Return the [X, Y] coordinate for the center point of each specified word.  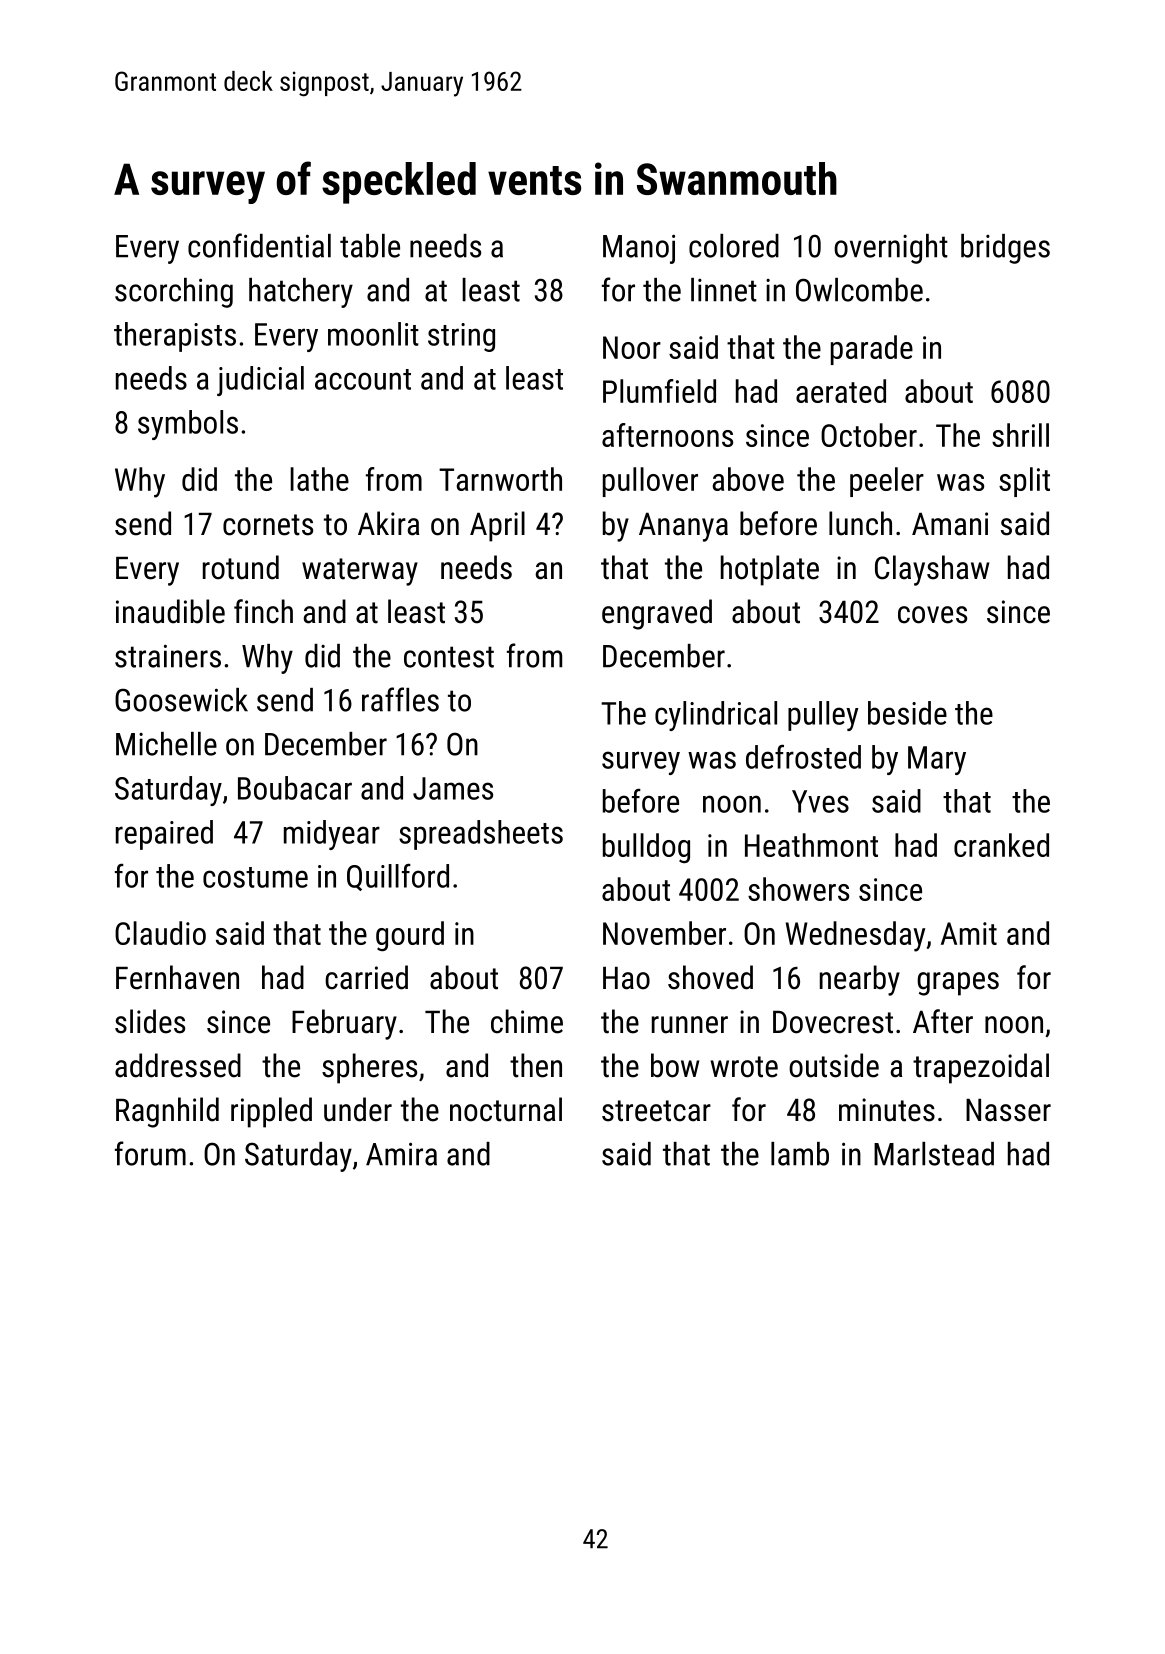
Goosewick [181, 700]
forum [150, 1153]
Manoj [639, 249]
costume [255, 877]
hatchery [301, 293]
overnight [891, 249]
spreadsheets [481, 835]
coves [932, 615]
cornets [268, 525]
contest [449, 657]
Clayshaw [932, 570]
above [748, 479]
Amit [969, 933]
